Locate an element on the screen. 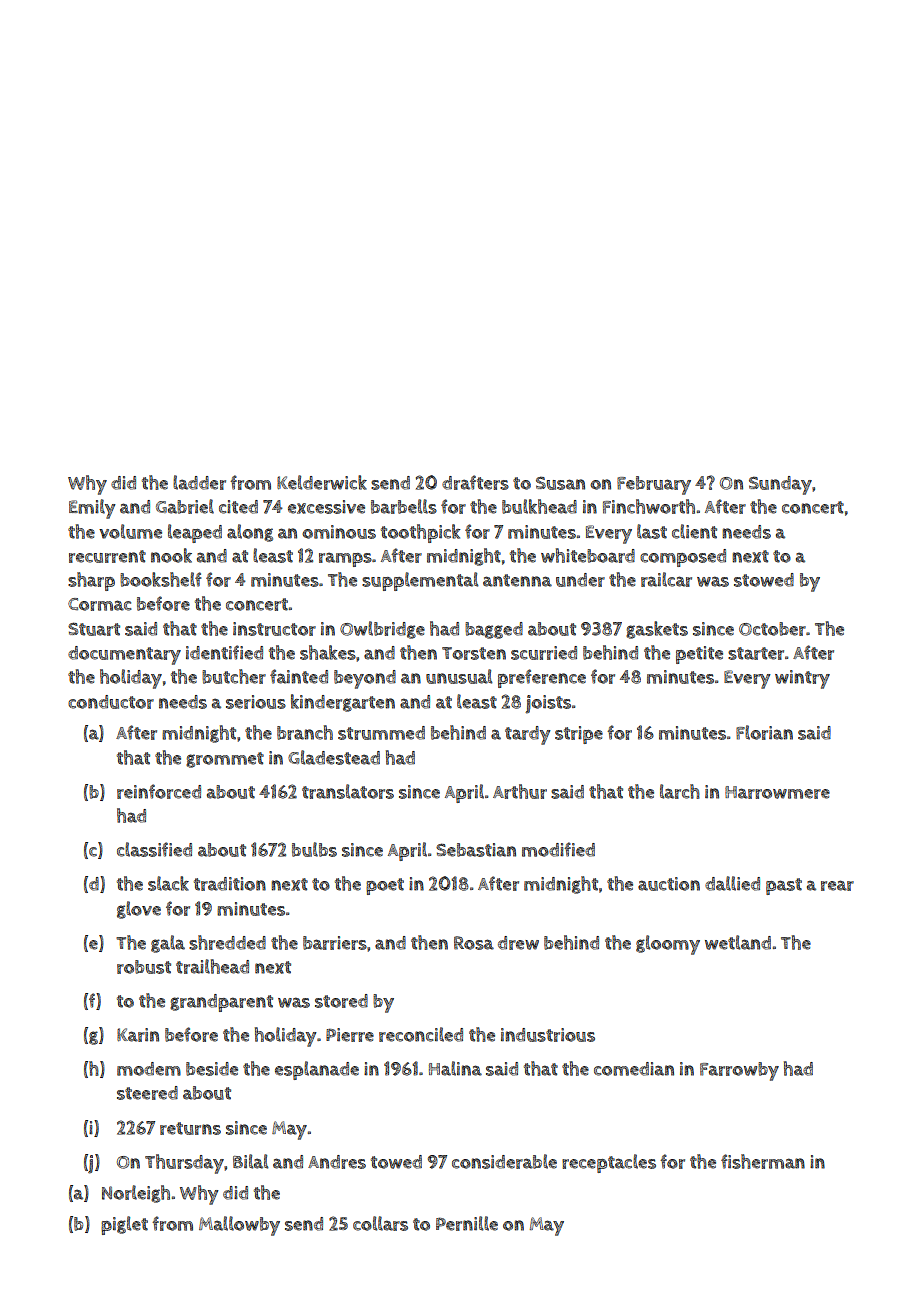 The width and height of the screenshot is (924, 1314). barbells is located at coordinates (404, 506).
